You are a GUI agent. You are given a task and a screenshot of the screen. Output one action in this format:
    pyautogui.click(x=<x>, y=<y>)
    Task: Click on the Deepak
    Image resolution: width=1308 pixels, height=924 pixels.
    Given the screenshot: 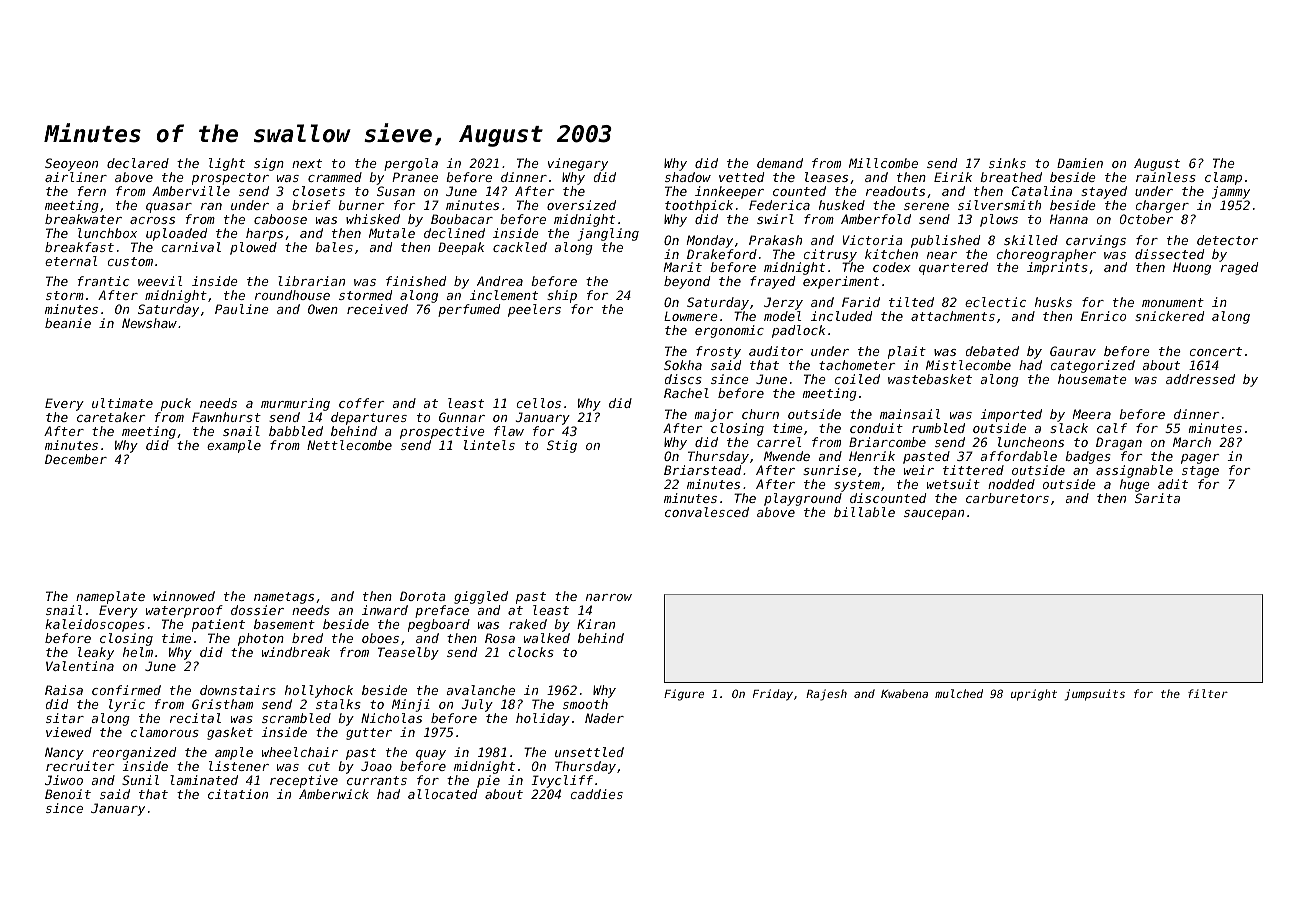 What is the action you would take?
    pyautogui.click(x=461, y=248)
